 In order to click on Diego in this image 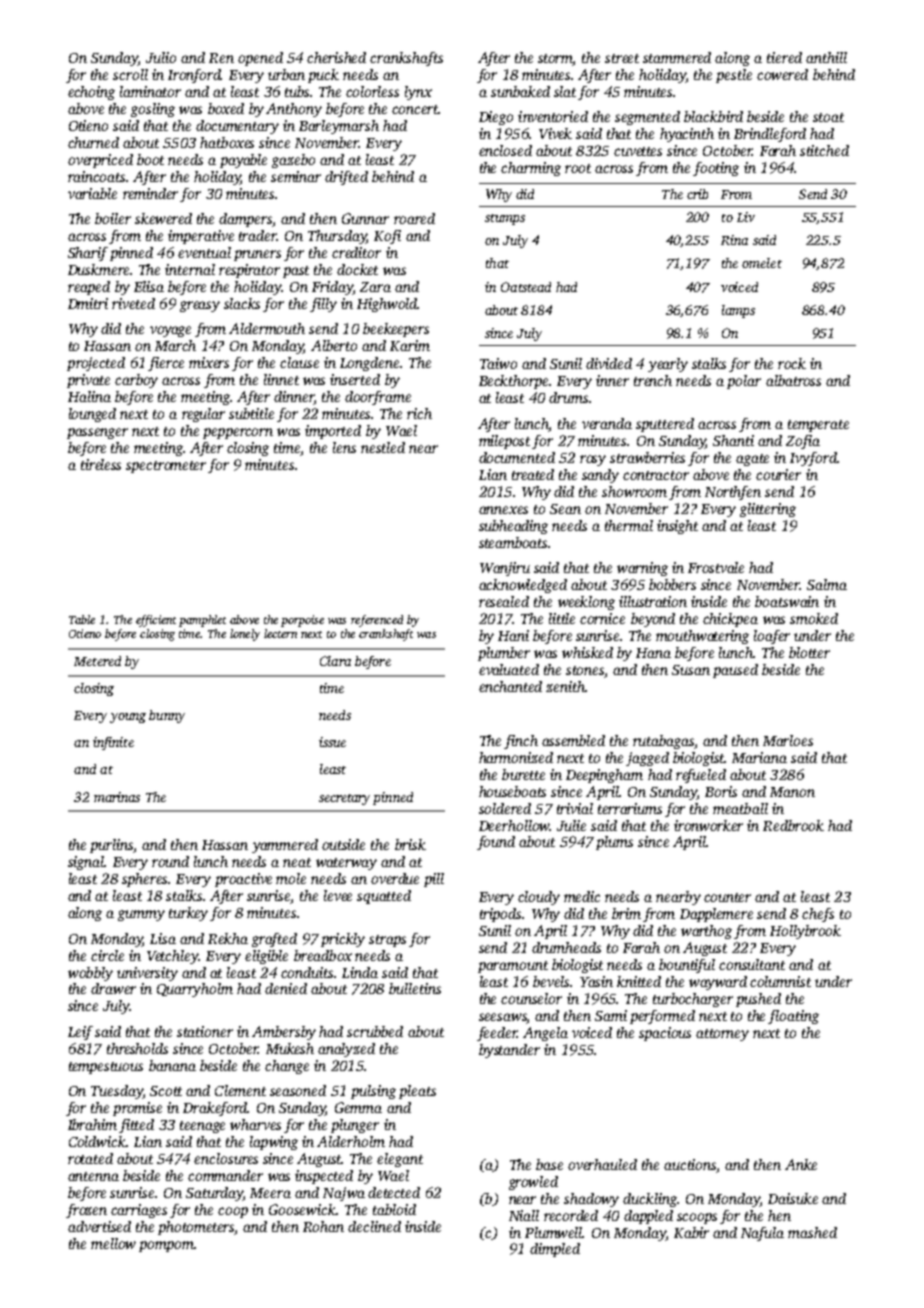, I will do `click(496, 118)`.
